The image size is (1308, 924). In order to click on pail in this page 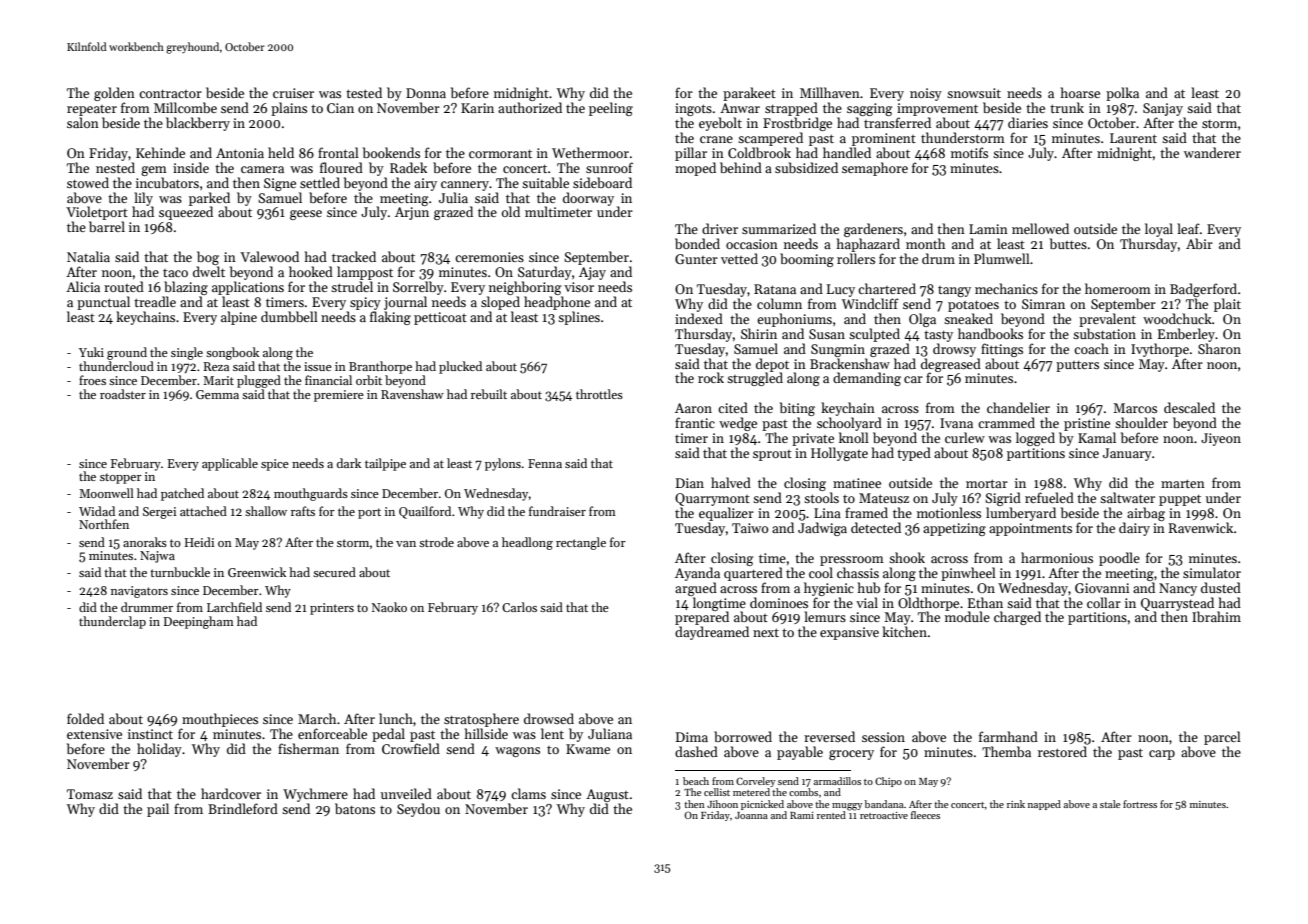, I will do `click(158, 810)`.
